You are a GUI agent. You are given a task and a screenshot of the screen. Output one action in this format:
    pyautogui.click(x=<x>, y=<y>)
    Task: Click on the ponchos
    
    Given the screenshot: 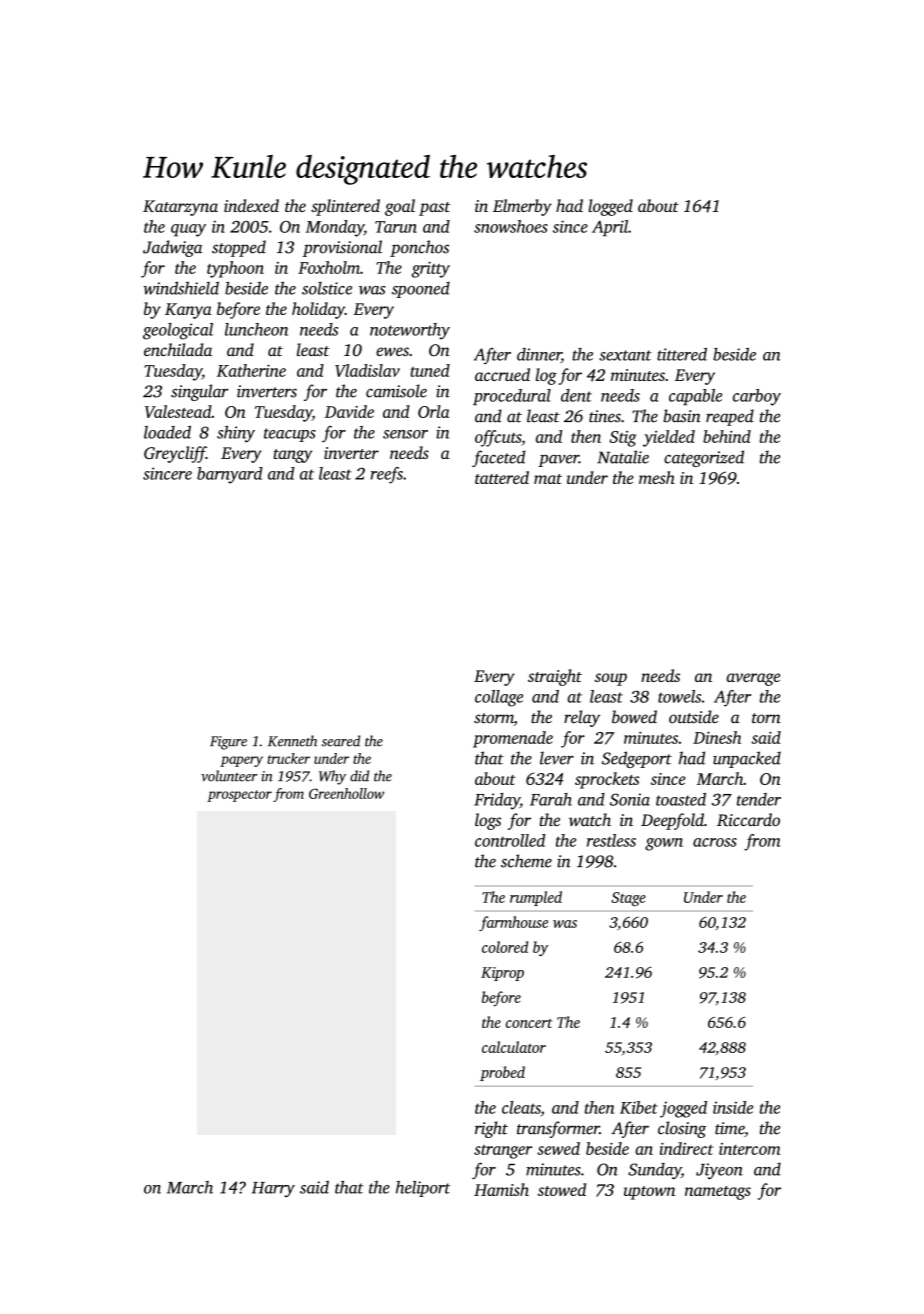 What is the action you would take?
    pyautogui.click(x=419, y=248)
